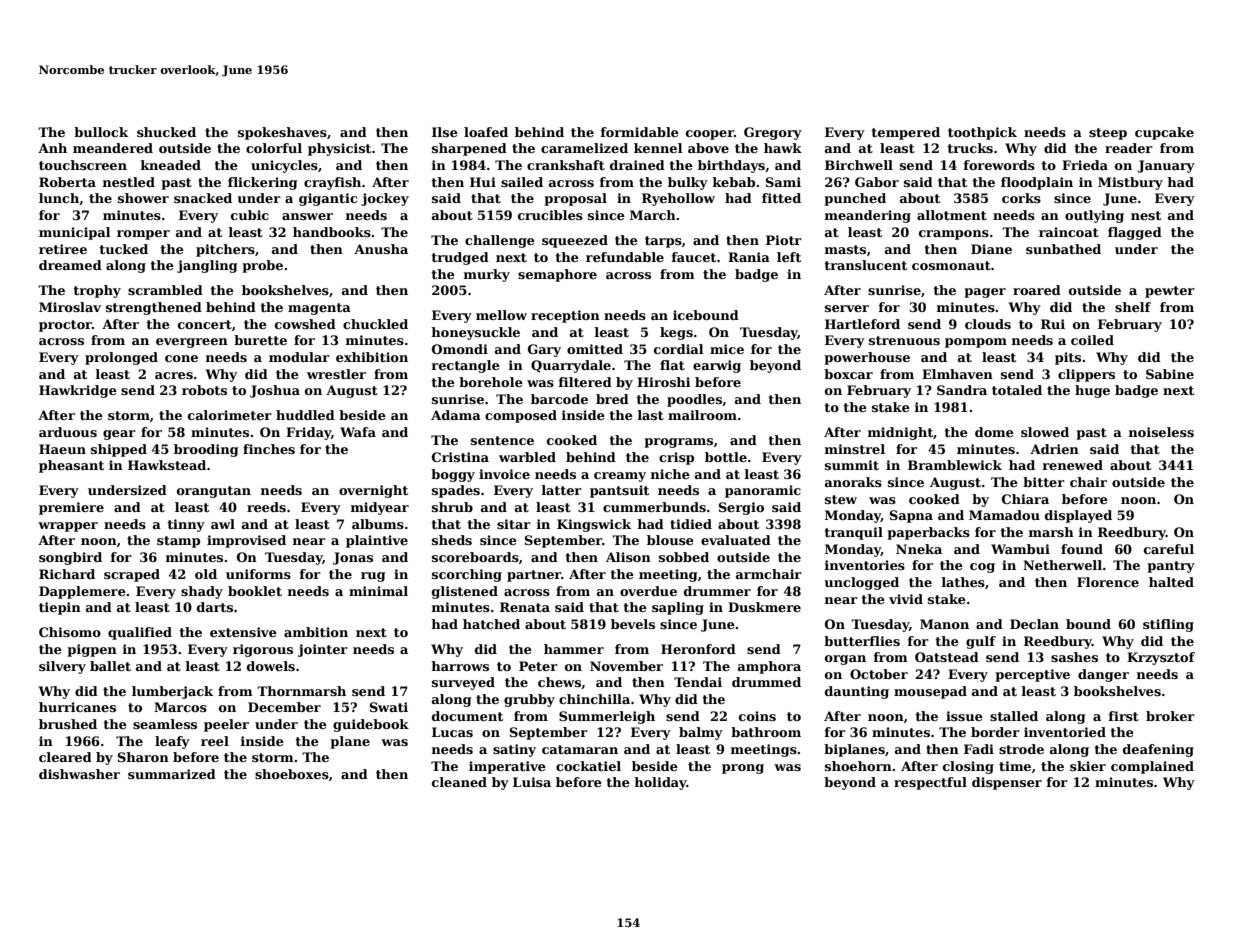  What do you see at coordinates (1170, 374) in the screenshot?
I see `Sabine` at bounding box center [1170, 374].
